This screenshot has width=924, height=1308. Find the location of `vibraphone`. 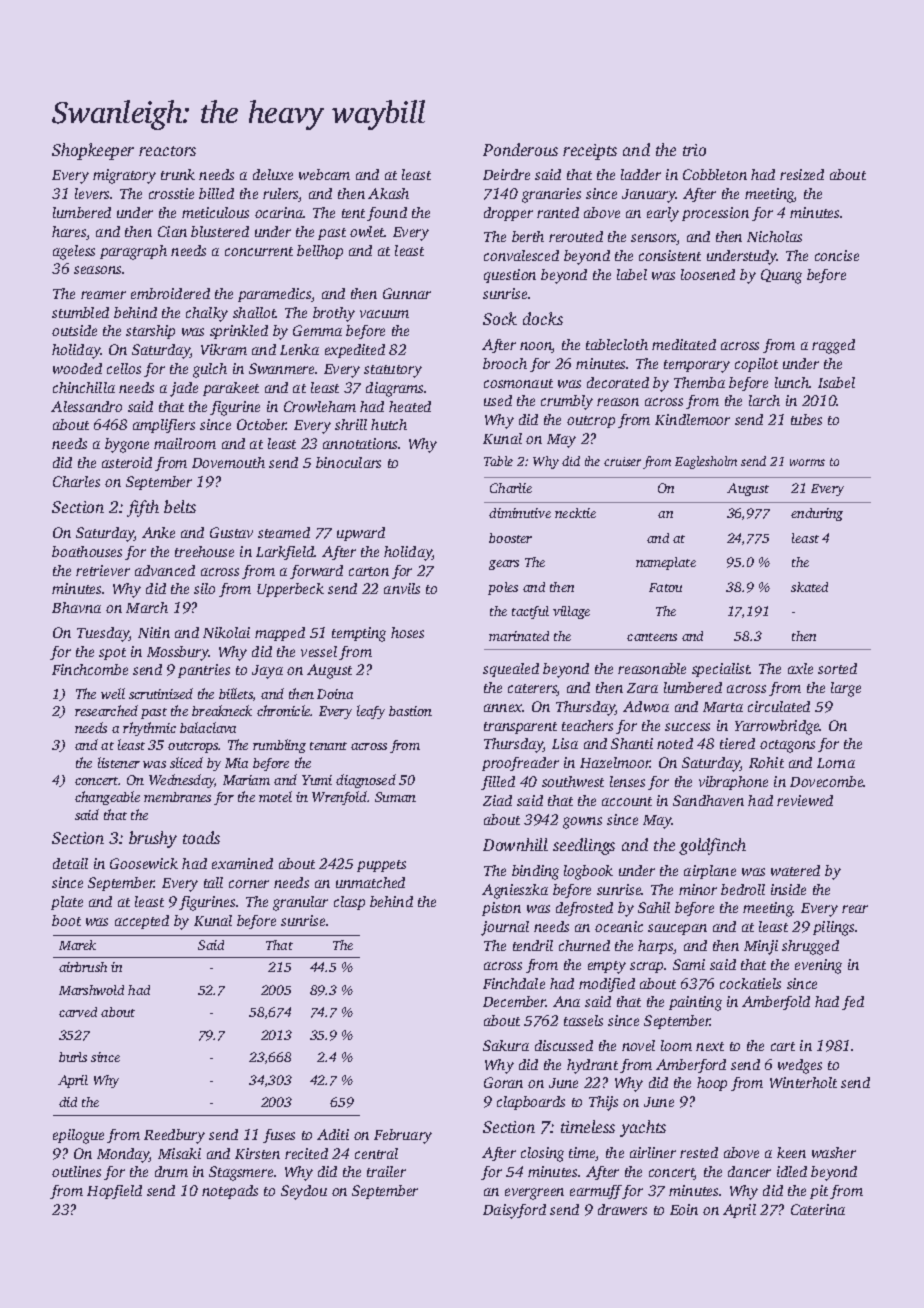

vibraphone is located at coordinates (733, 783).
